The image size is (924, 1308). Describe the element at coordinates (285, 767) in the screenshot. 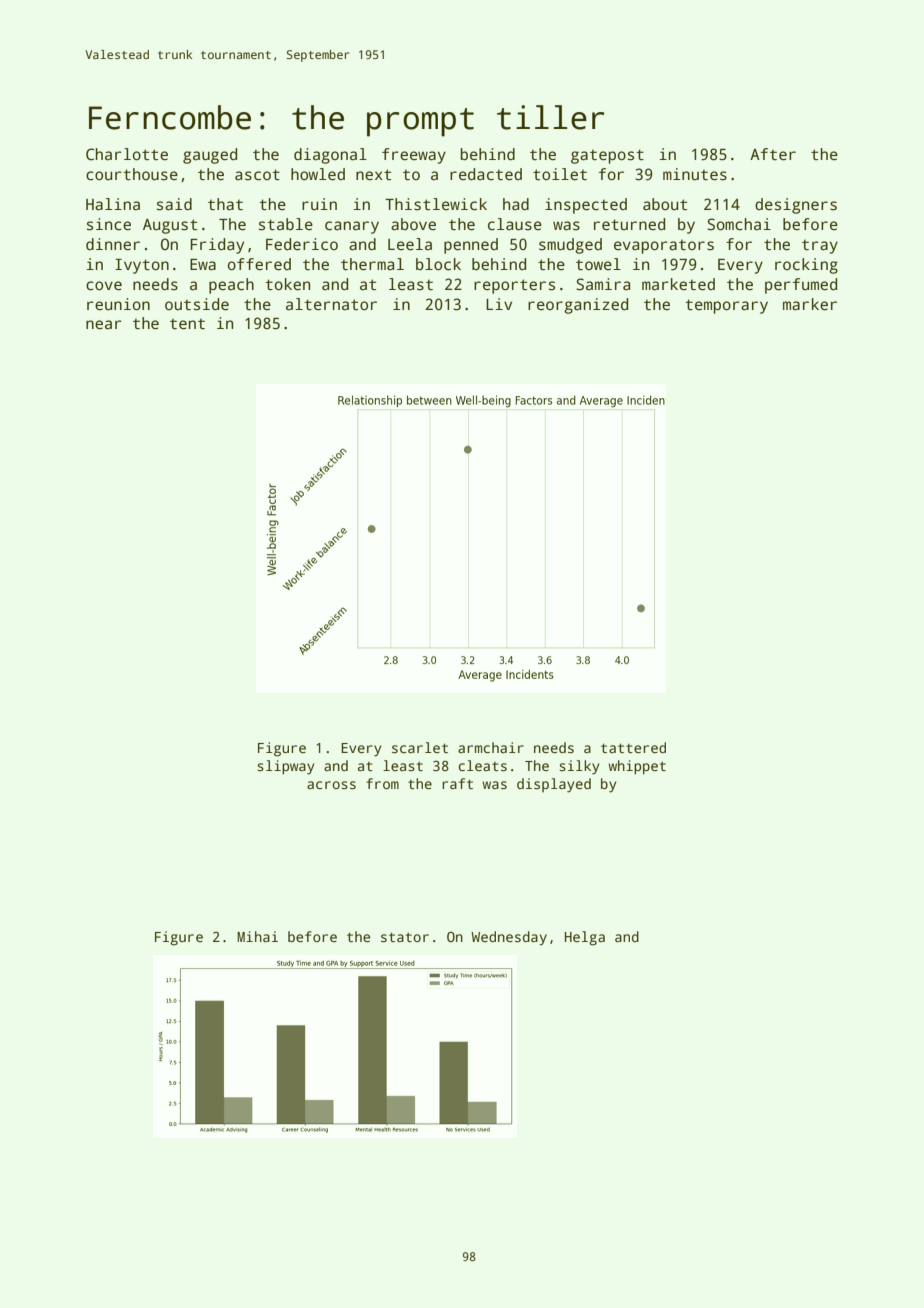

I see `slipway` at that location.
